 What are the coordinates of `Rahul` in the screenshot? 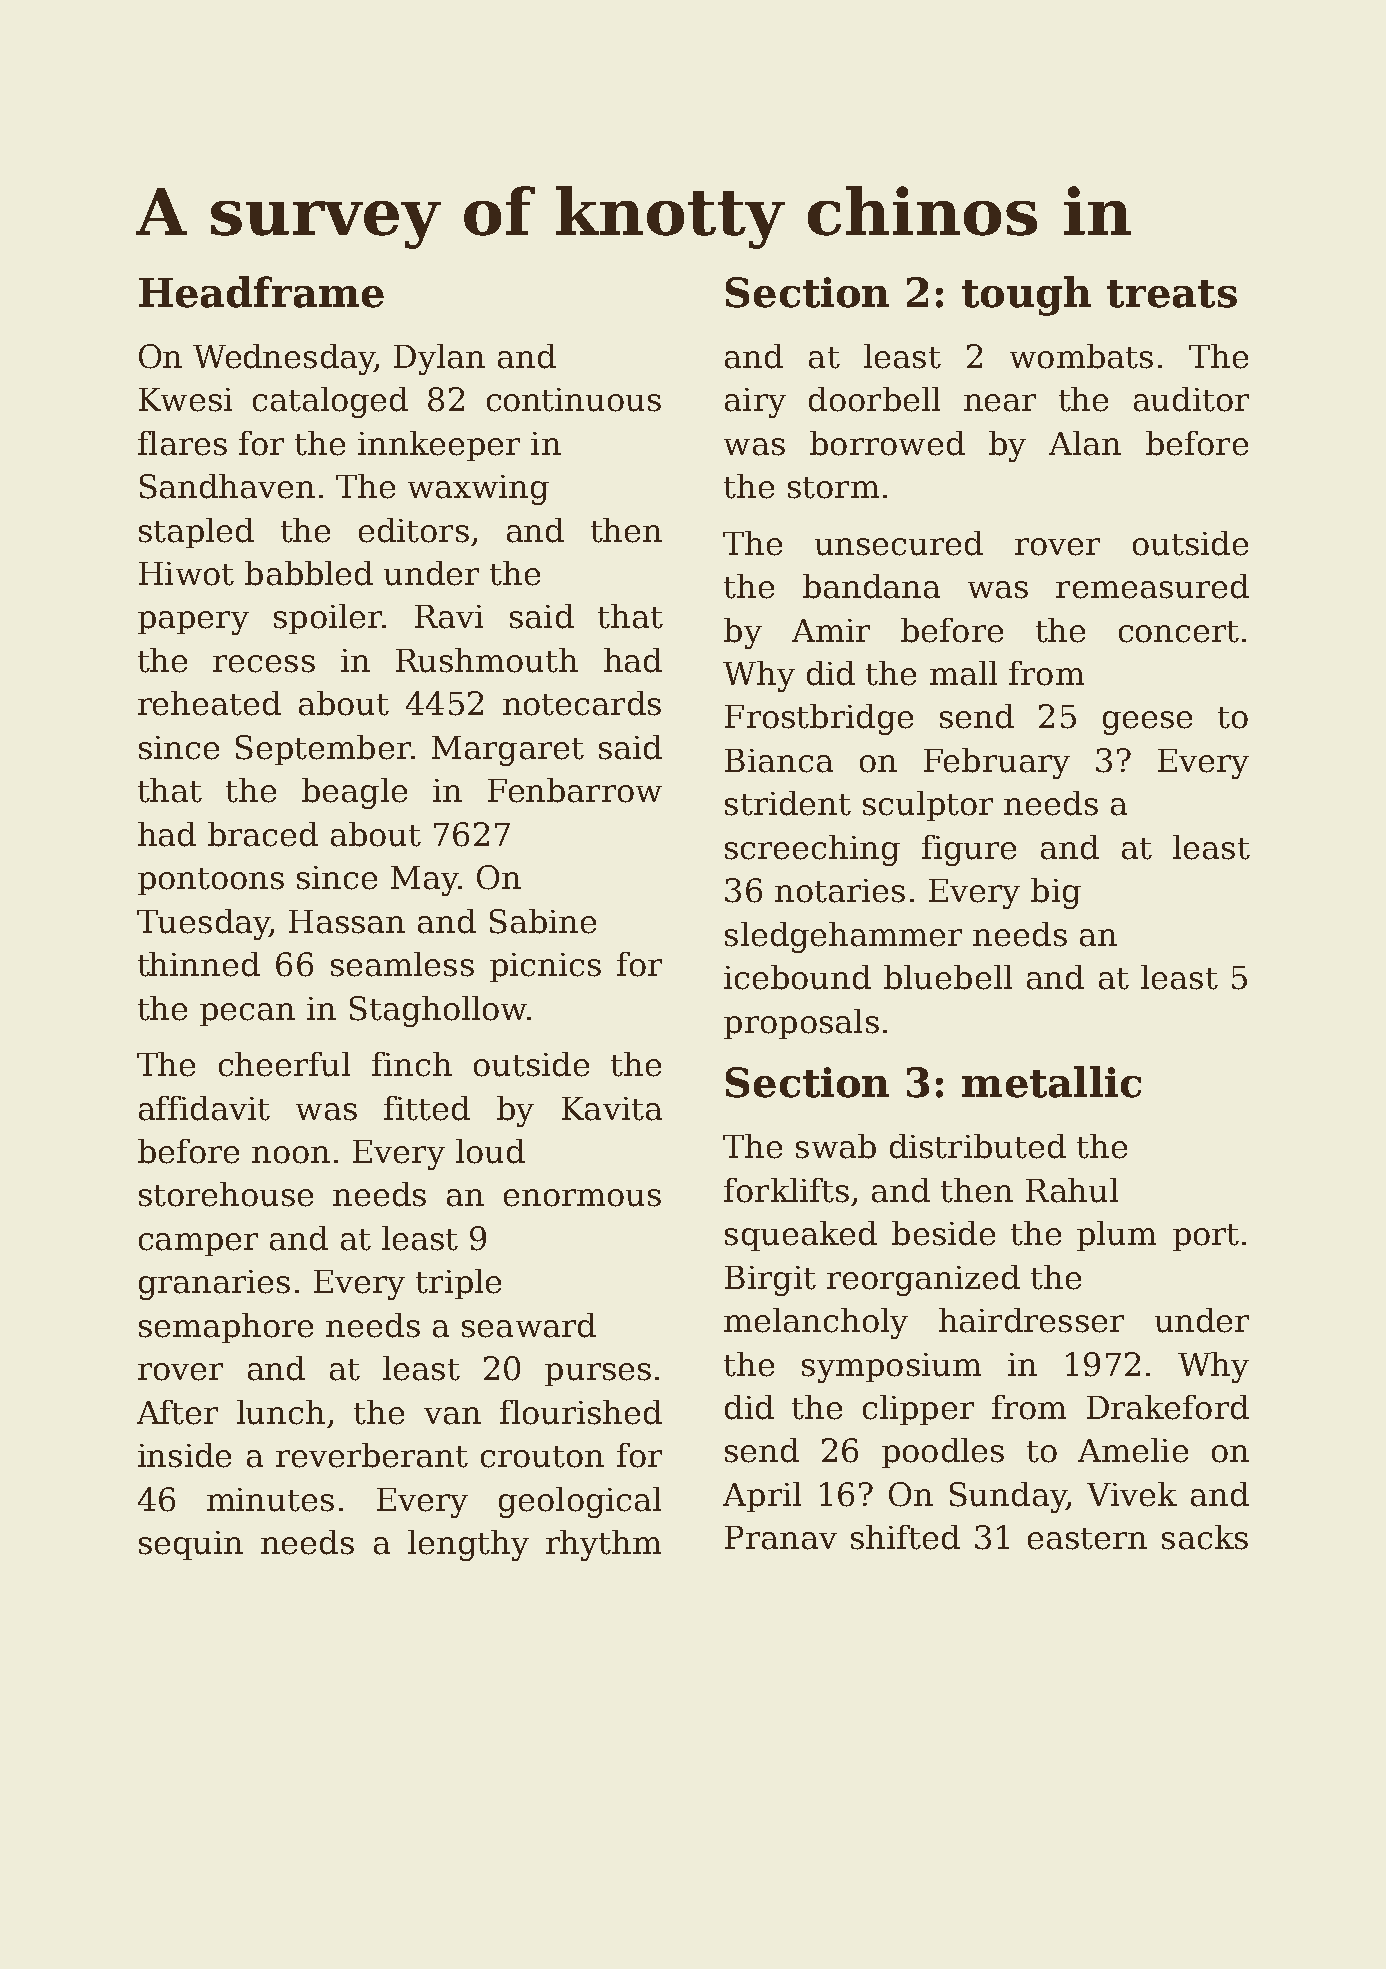 It's located at (1072, 1190).
